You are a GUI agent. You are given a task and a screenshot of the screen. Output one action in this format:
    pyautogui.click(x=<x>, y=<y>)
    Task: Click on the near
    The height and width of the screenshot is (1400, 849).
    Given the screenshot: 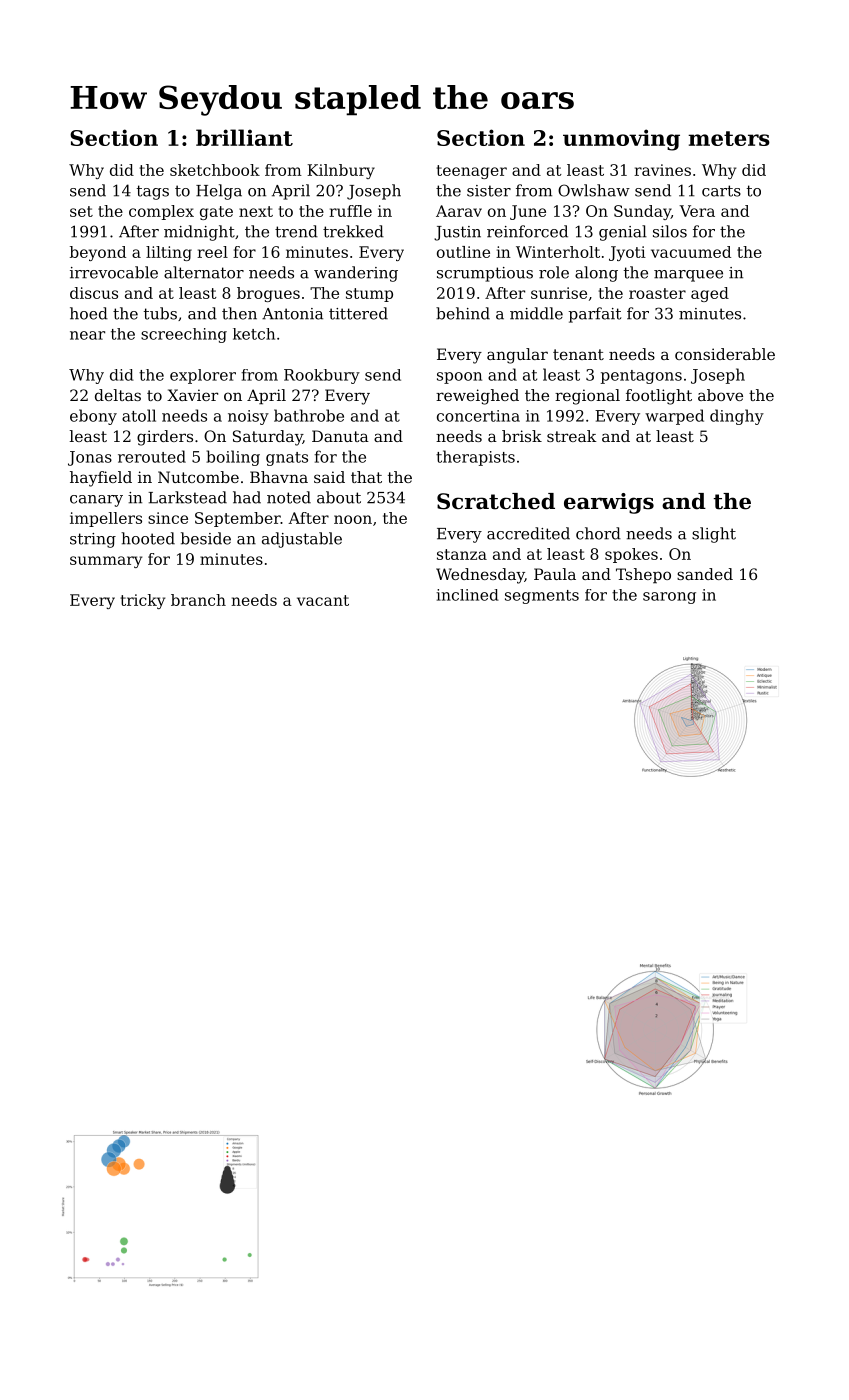 What is the action you would take?
    pyautogui.click(x=87, y=335)
